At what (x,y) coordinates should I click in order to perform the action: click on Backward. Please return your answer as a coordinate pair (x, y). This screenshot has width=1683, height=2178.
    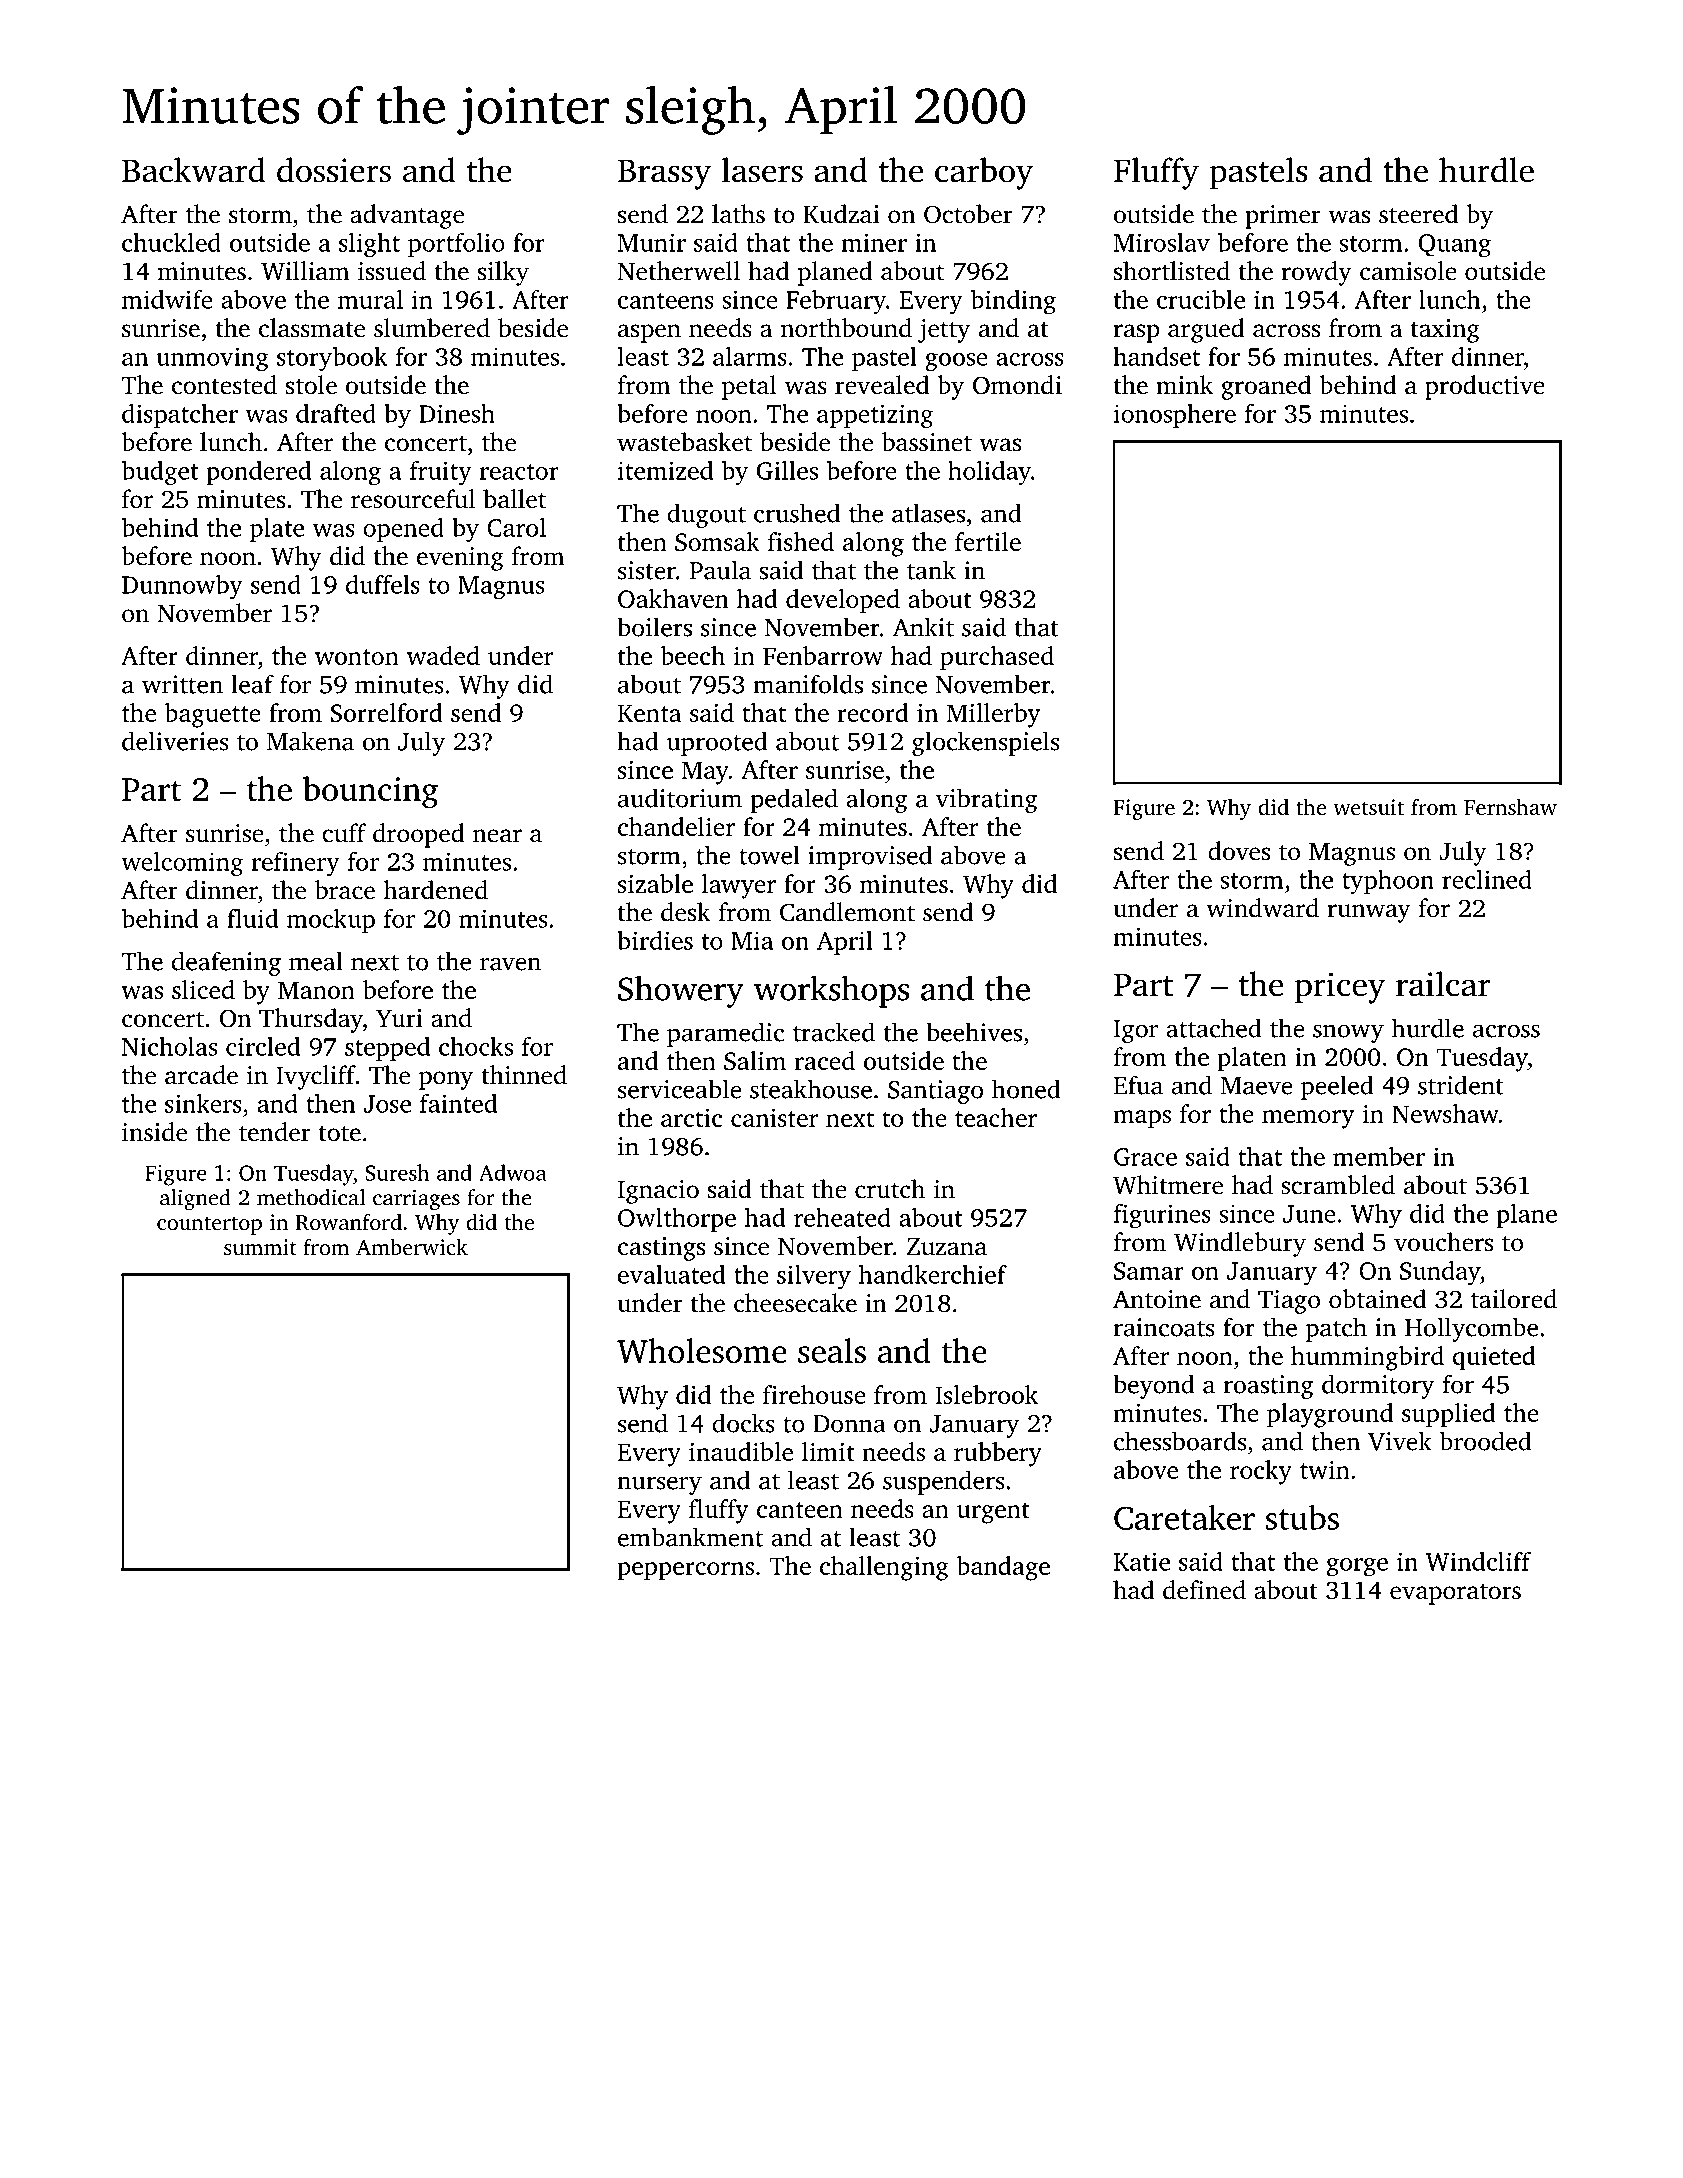
    Looking at the image, I should click on (194, 170).
